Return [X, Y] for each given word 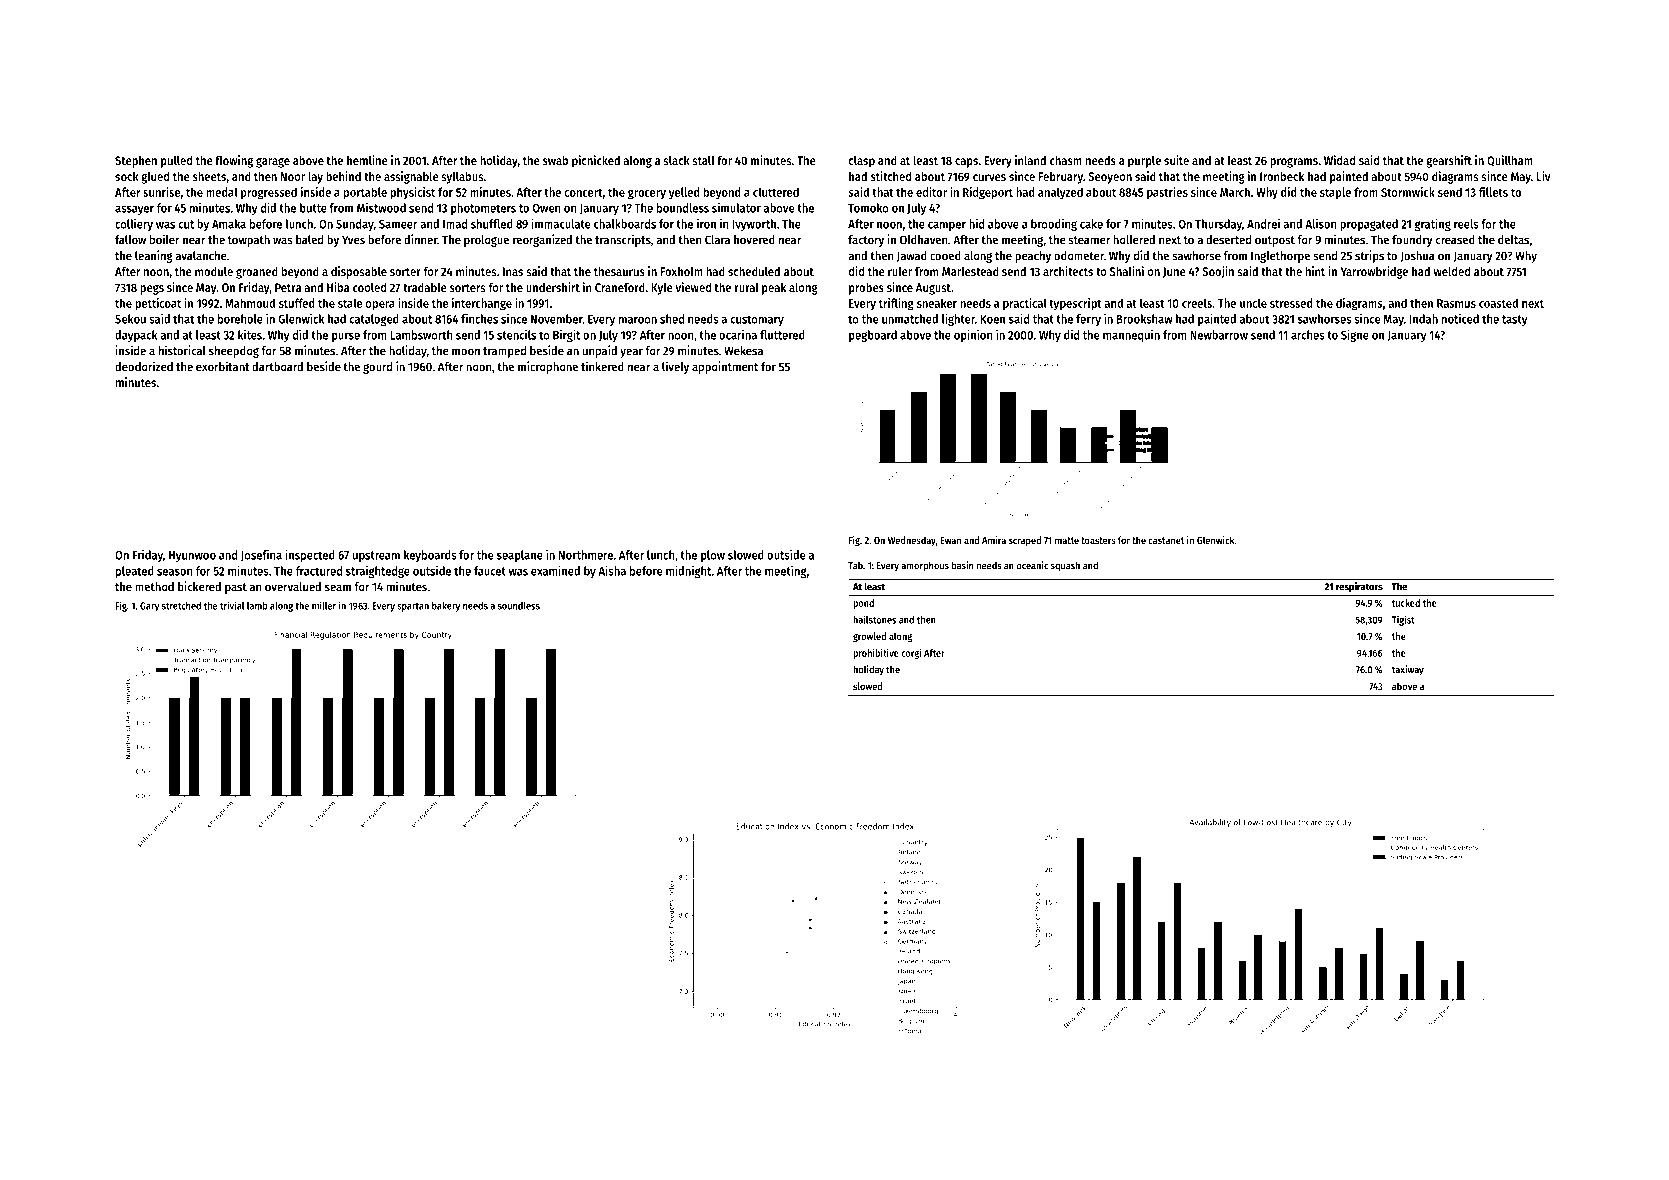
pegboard [873, 336]
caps [966, 163]
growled [869, 637]
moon [466, 352]
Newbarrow [1219, 335]
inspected [310, 556]
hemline [367, 160]
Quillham [1510, 160]
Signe [1355, 335]
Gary [150, 607]
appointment [725, 367]
